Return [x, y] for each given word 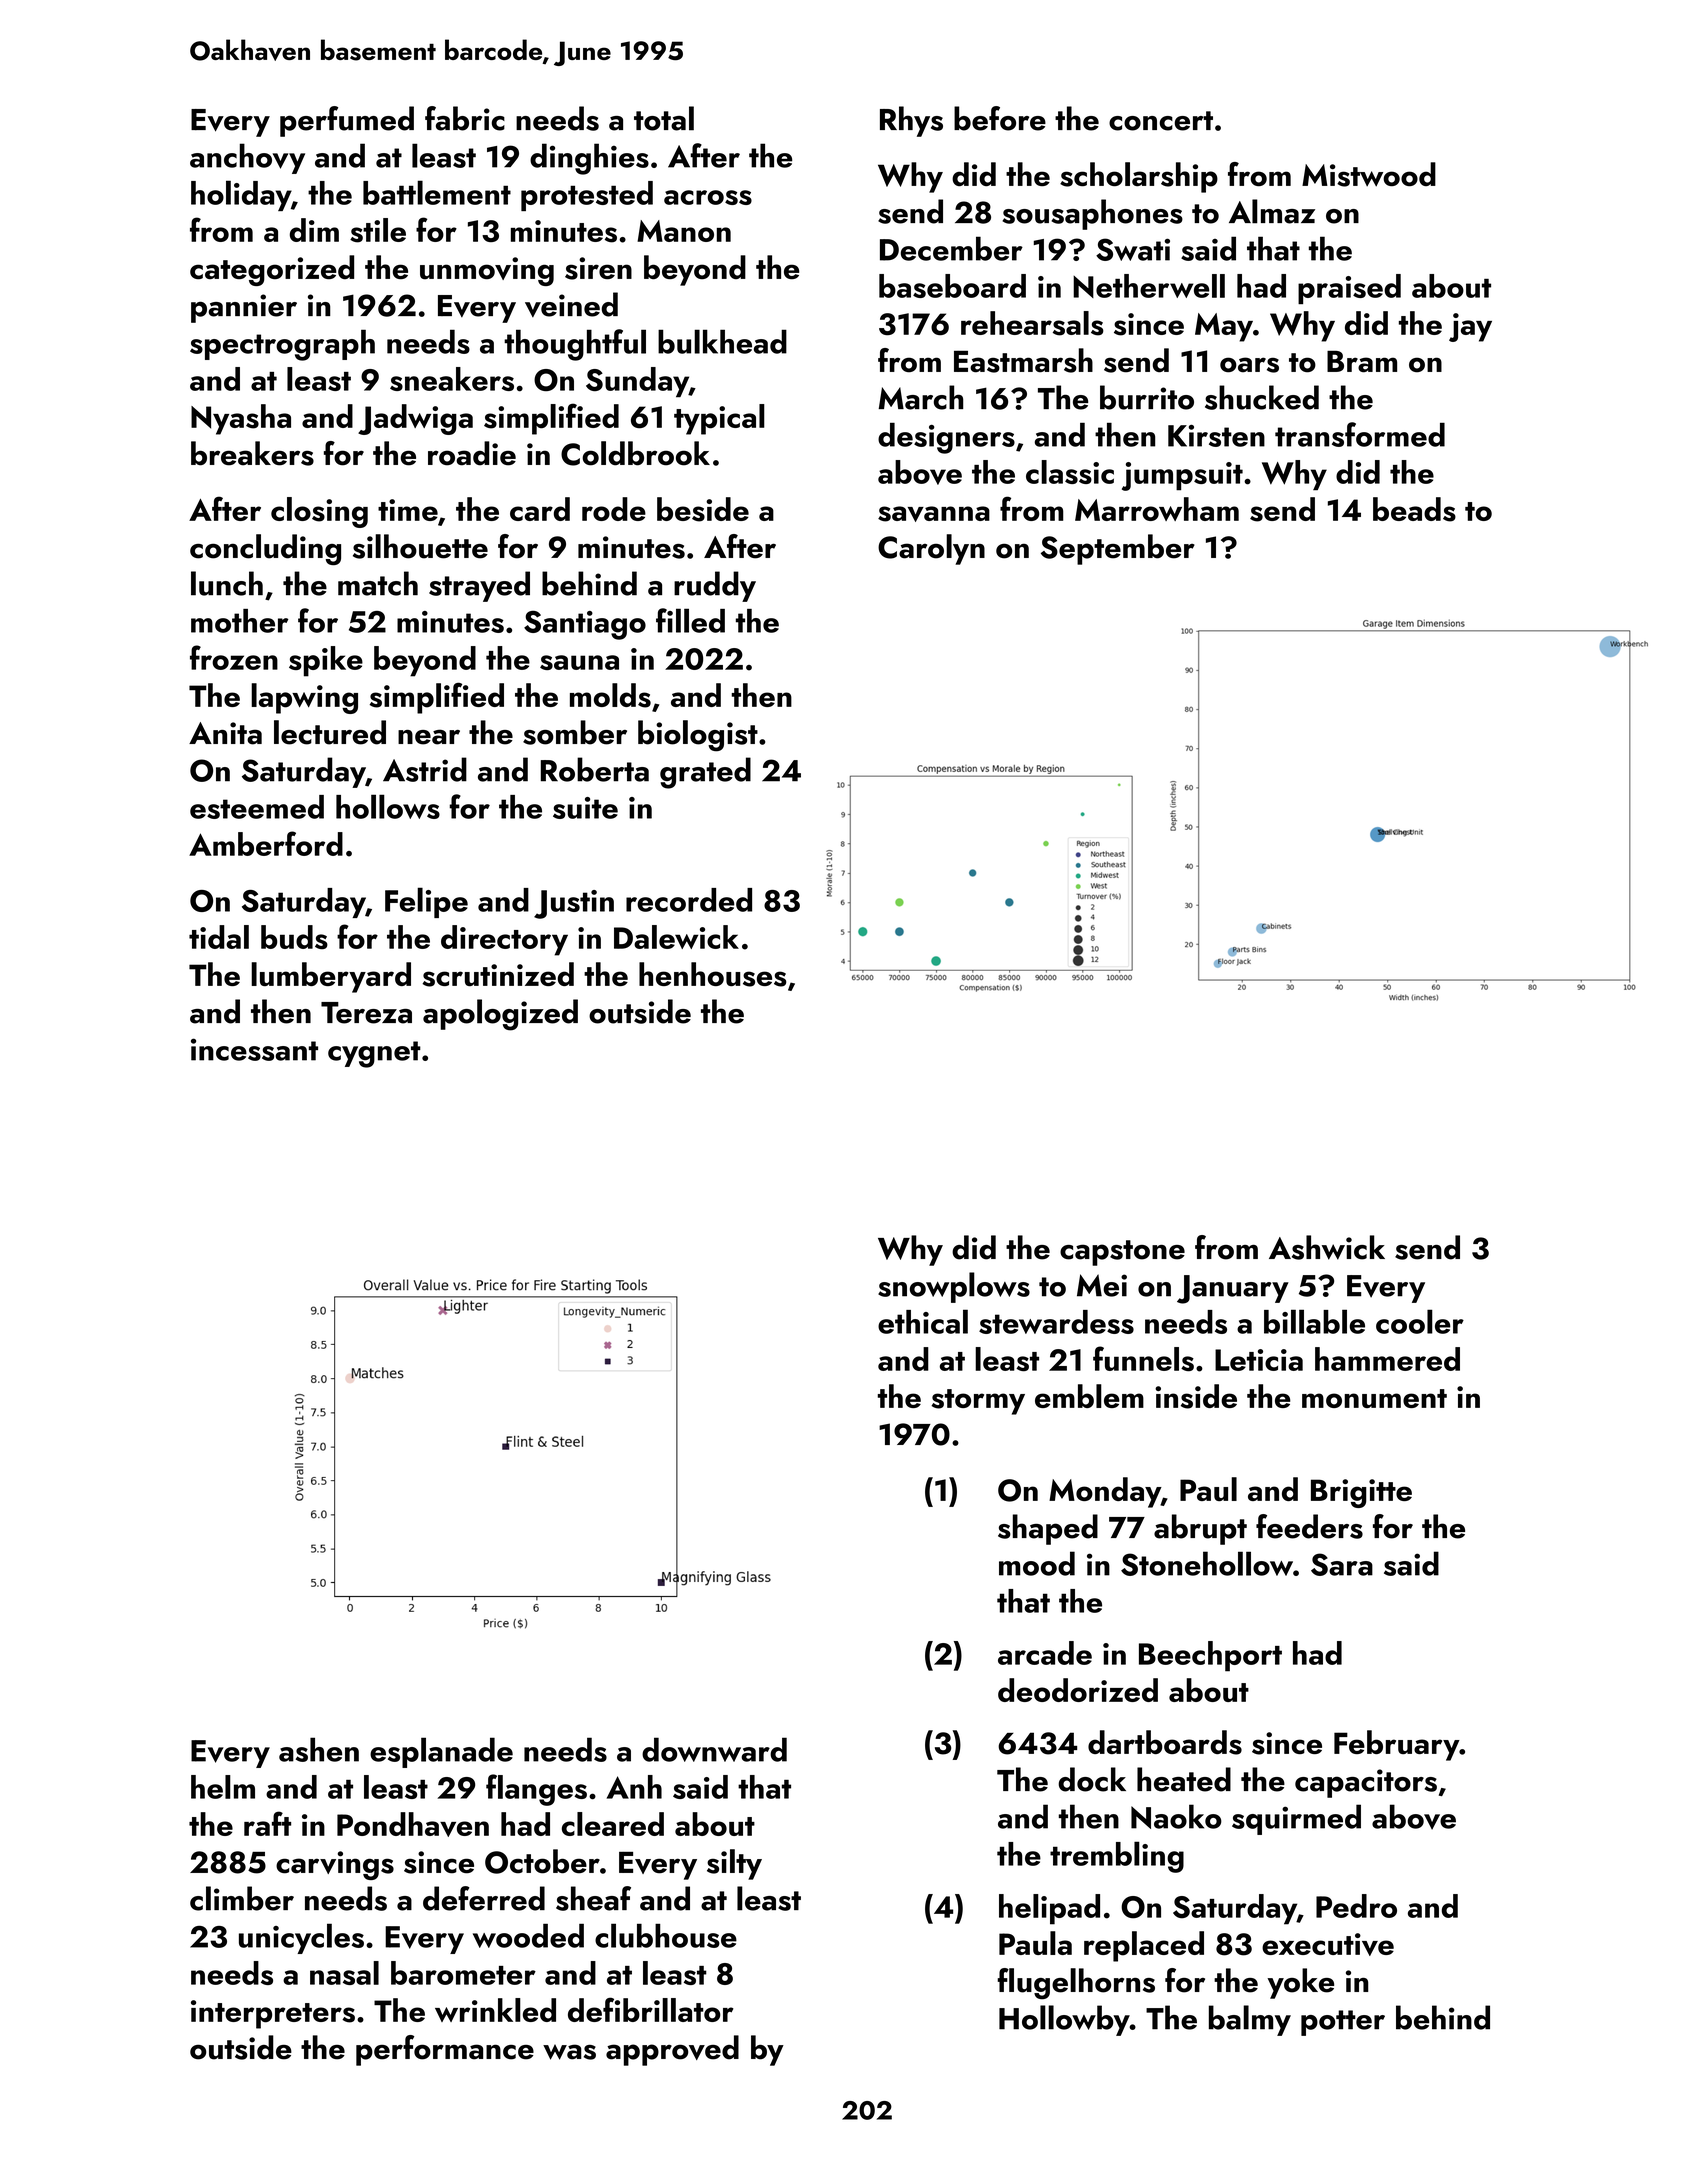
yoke [1300, 1983]
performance [445, 2050]
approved [672, 2050]
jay [1470, 327]
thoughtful [575, 345]
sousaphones [1092, 214]
